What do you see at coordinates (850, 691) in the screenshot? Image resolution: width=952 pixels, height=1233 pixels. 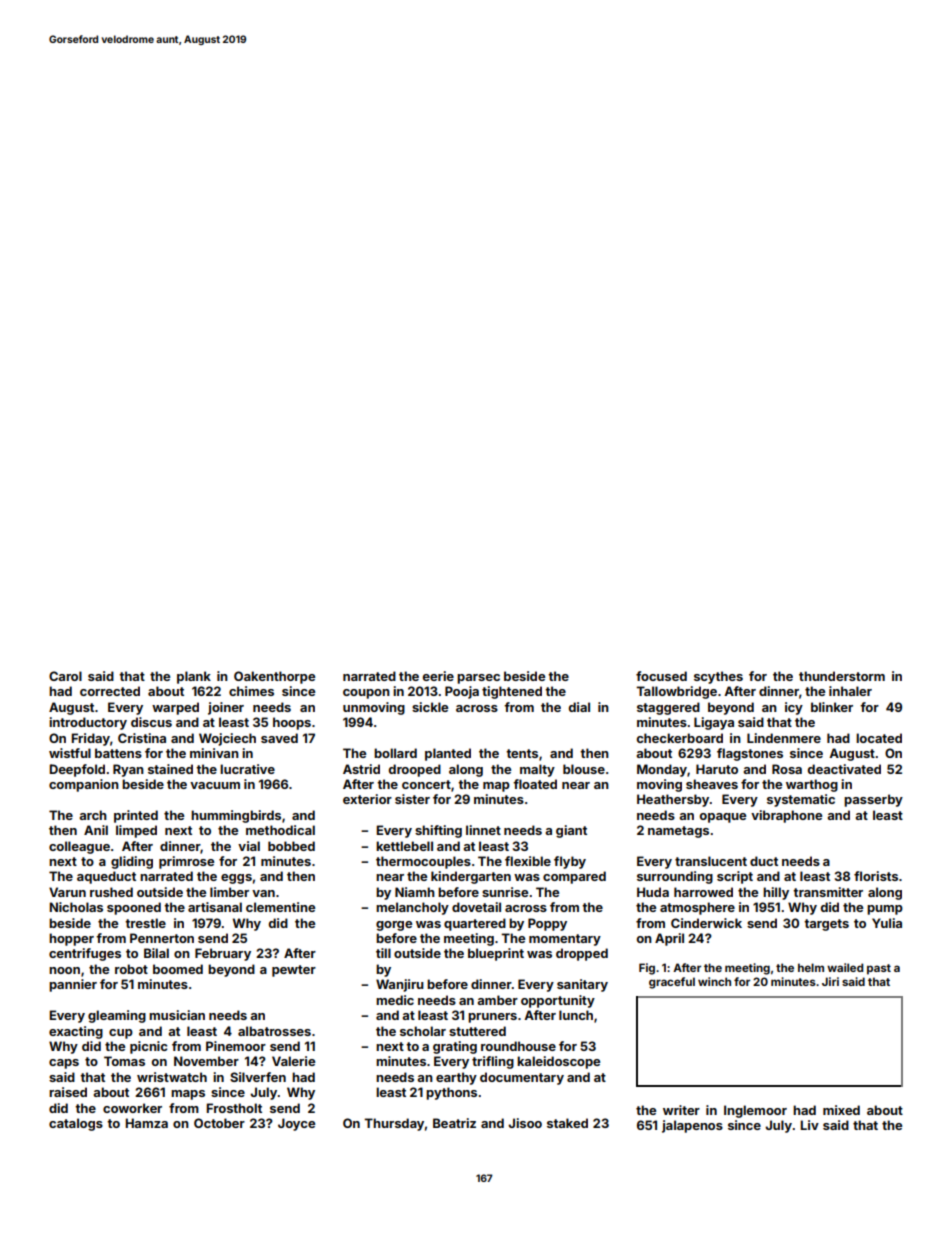 I see `inhaler` at bounding box center [850, 691].
